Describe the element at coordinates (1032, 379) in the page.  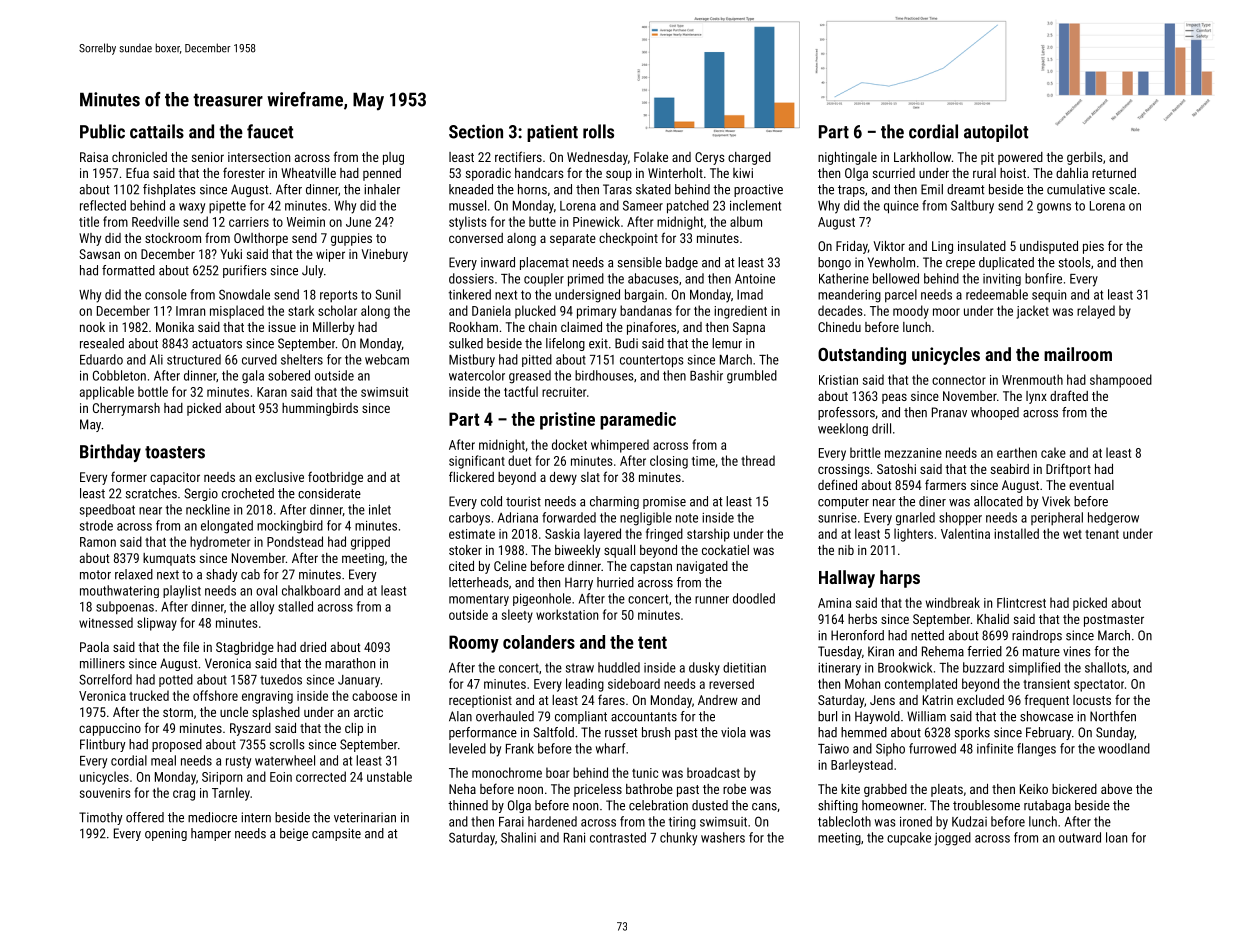
I see `Wrenmouth` at that location.
